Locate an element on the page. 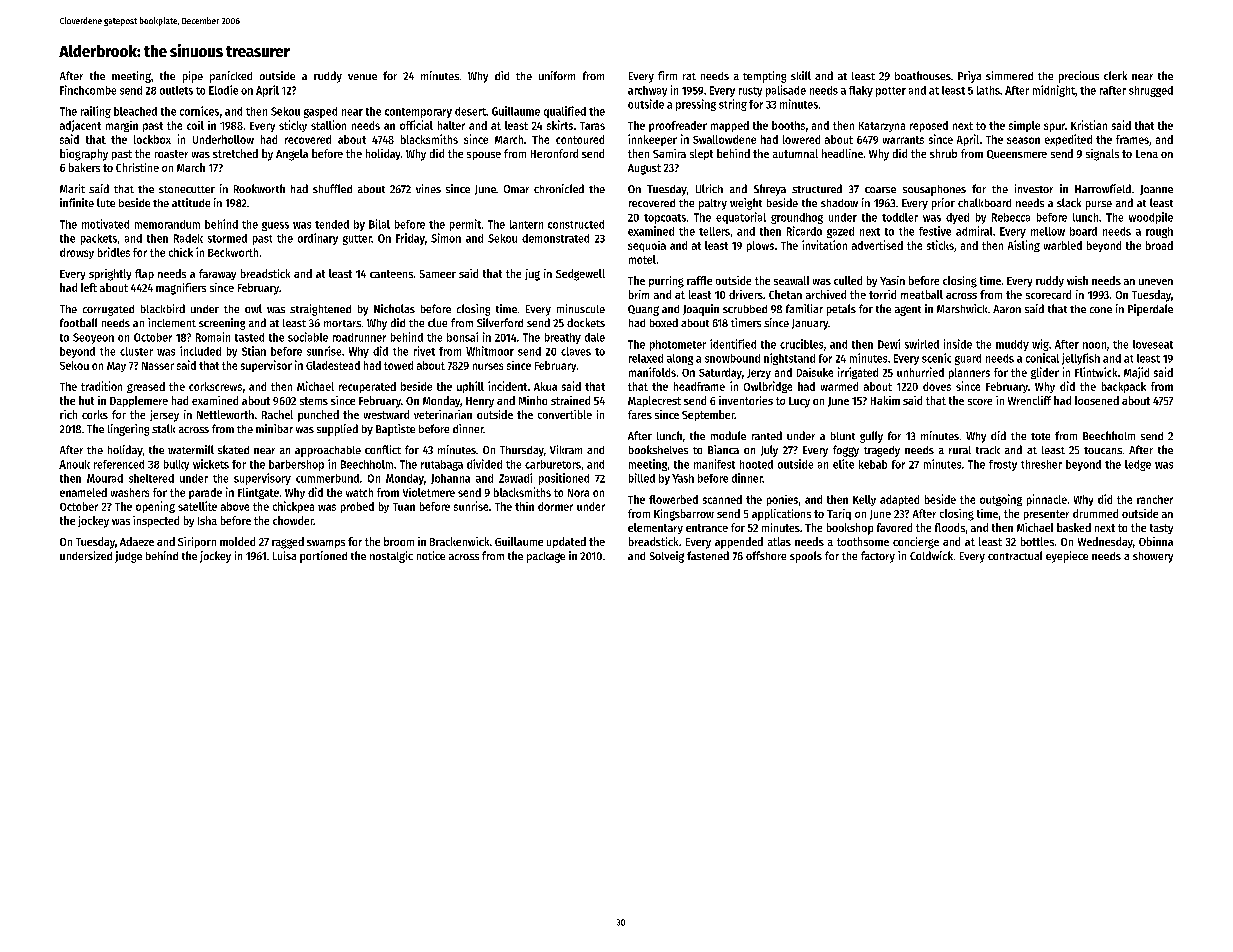 The image size is (1233, 952). tasty is located at coordinates (1161, 529).
